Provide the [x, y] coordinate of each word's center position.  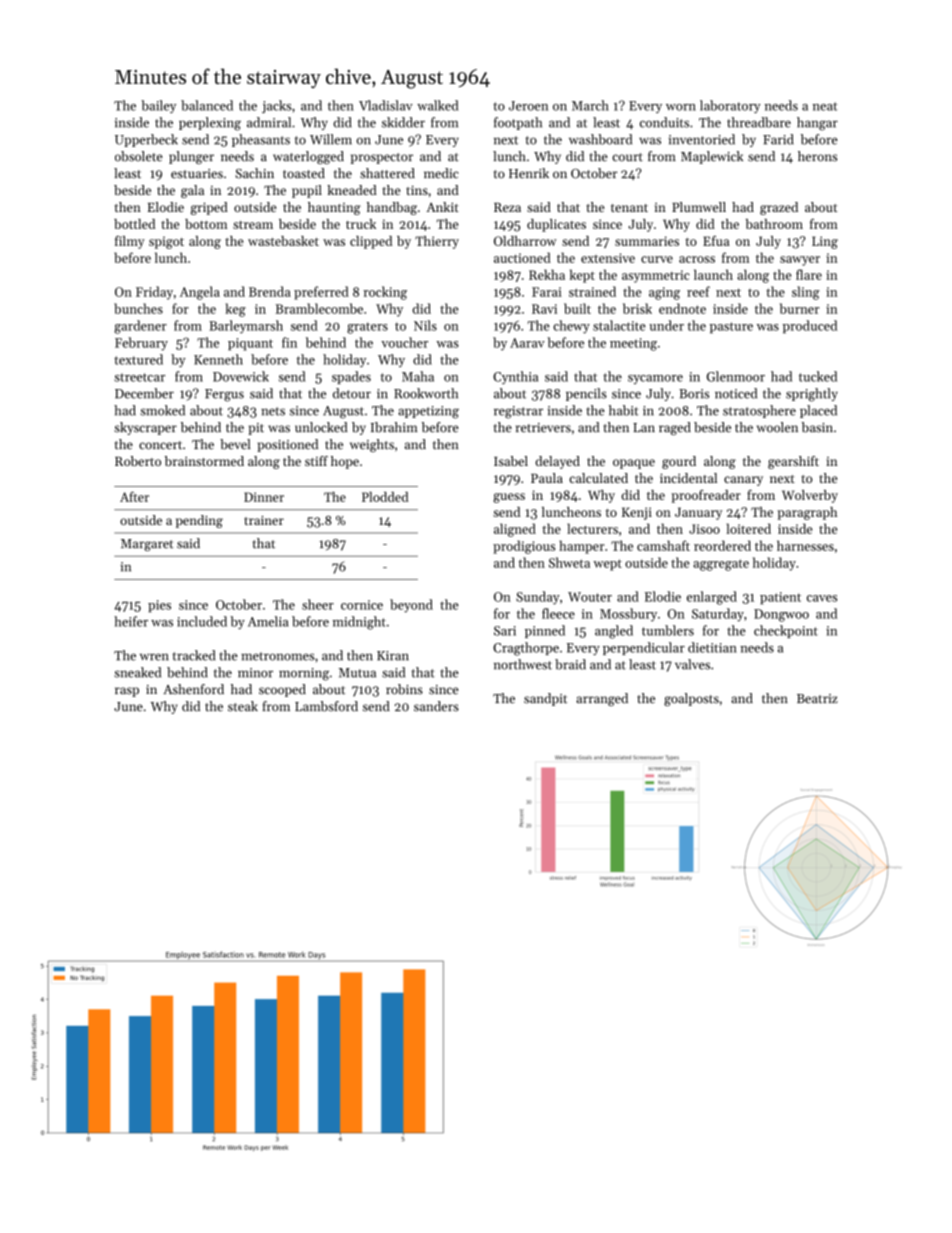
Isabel [511, 461]
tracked [194, 655]
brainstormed [204, 461]
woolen [777, 427]
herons [817, 156]
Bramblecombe [319, 308]
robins [404, 689]
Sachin [254, 173]
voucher [404, 342]
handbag [392, 208]
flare [809, 274]
